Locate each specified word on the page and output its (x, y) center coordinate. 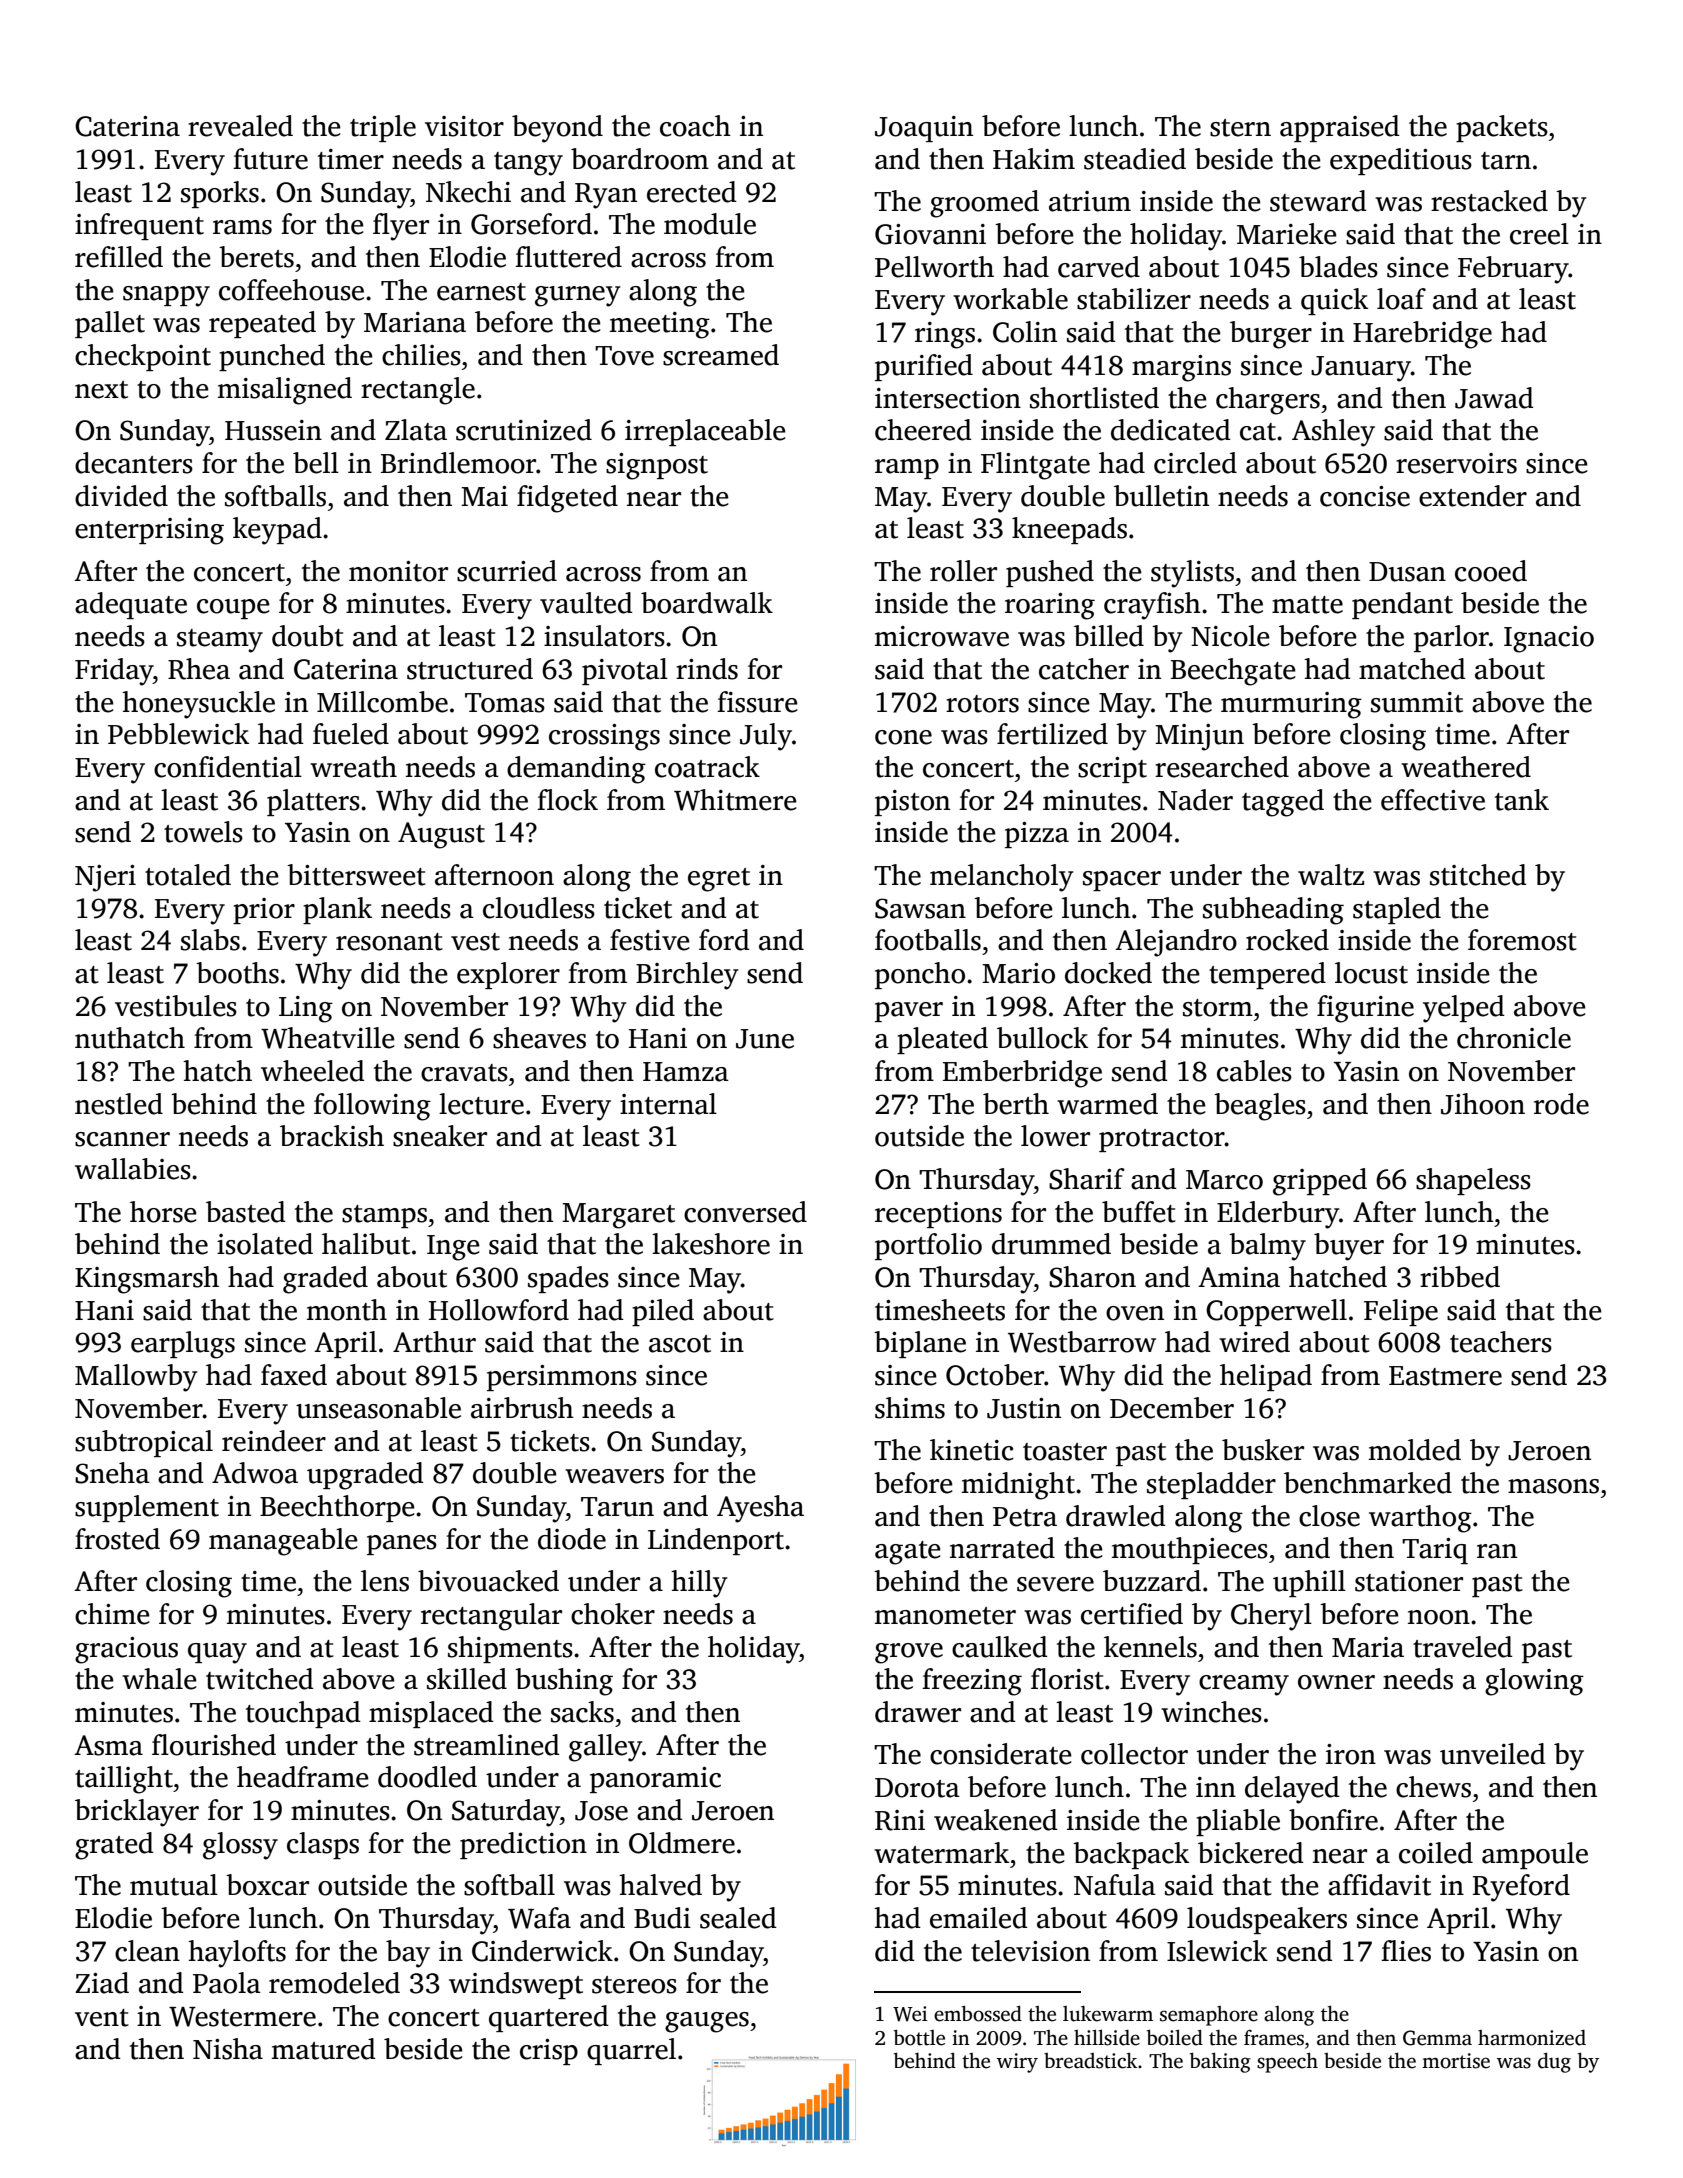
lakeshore (711, 1244)
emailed (979, 1918)
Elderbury (1278, 1215)
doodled (427, 1777)
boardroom (640, 159)
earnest (481, 292)
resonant (389, 942)
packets (1502, 128)
